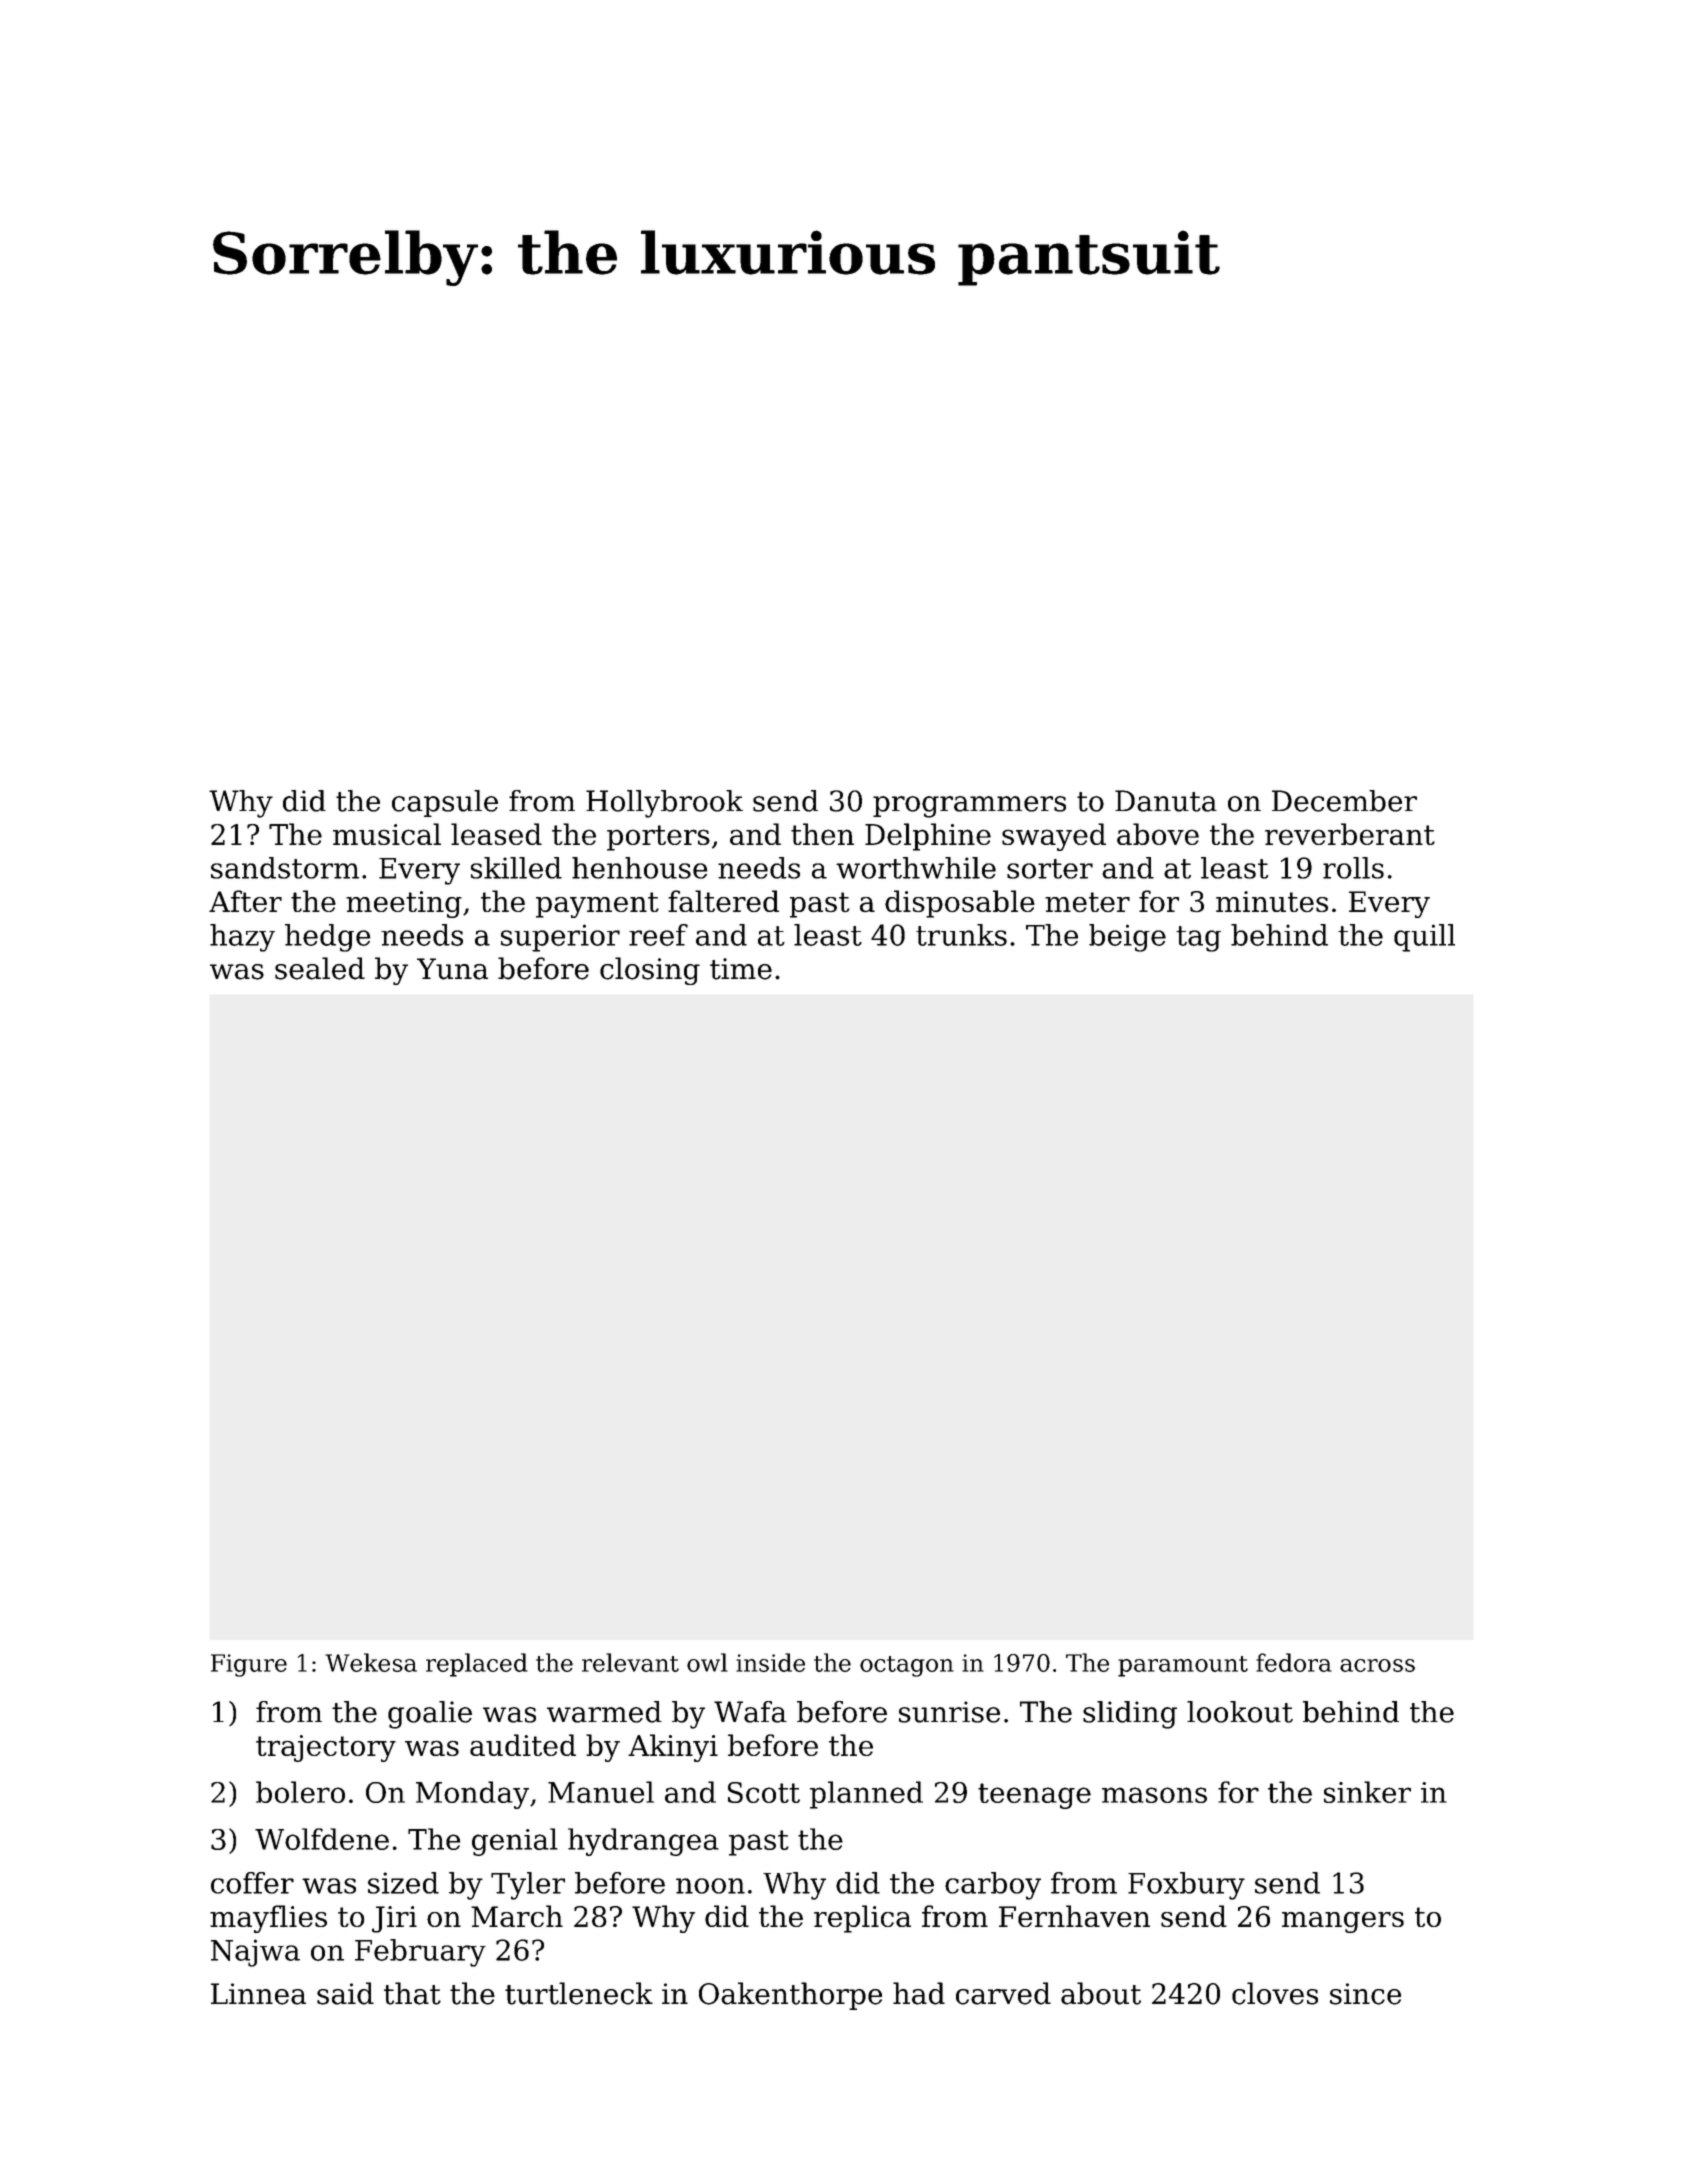  What do you see at coordinates (371, 1662) in the screenshot?
I see `Wekesa` at bounding box center [371, 1662].
